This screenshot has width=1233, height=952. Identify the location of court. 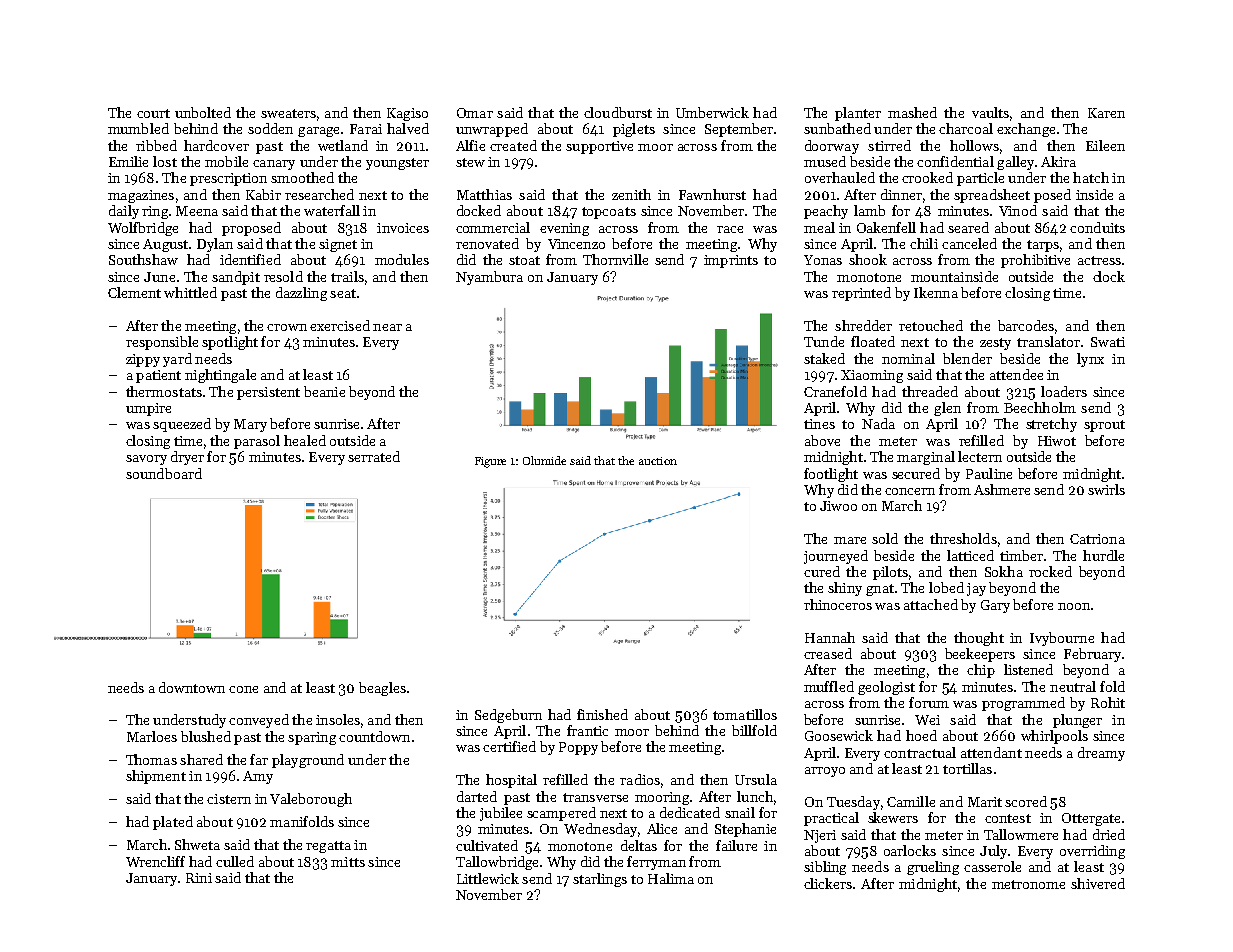
(153, 113).
